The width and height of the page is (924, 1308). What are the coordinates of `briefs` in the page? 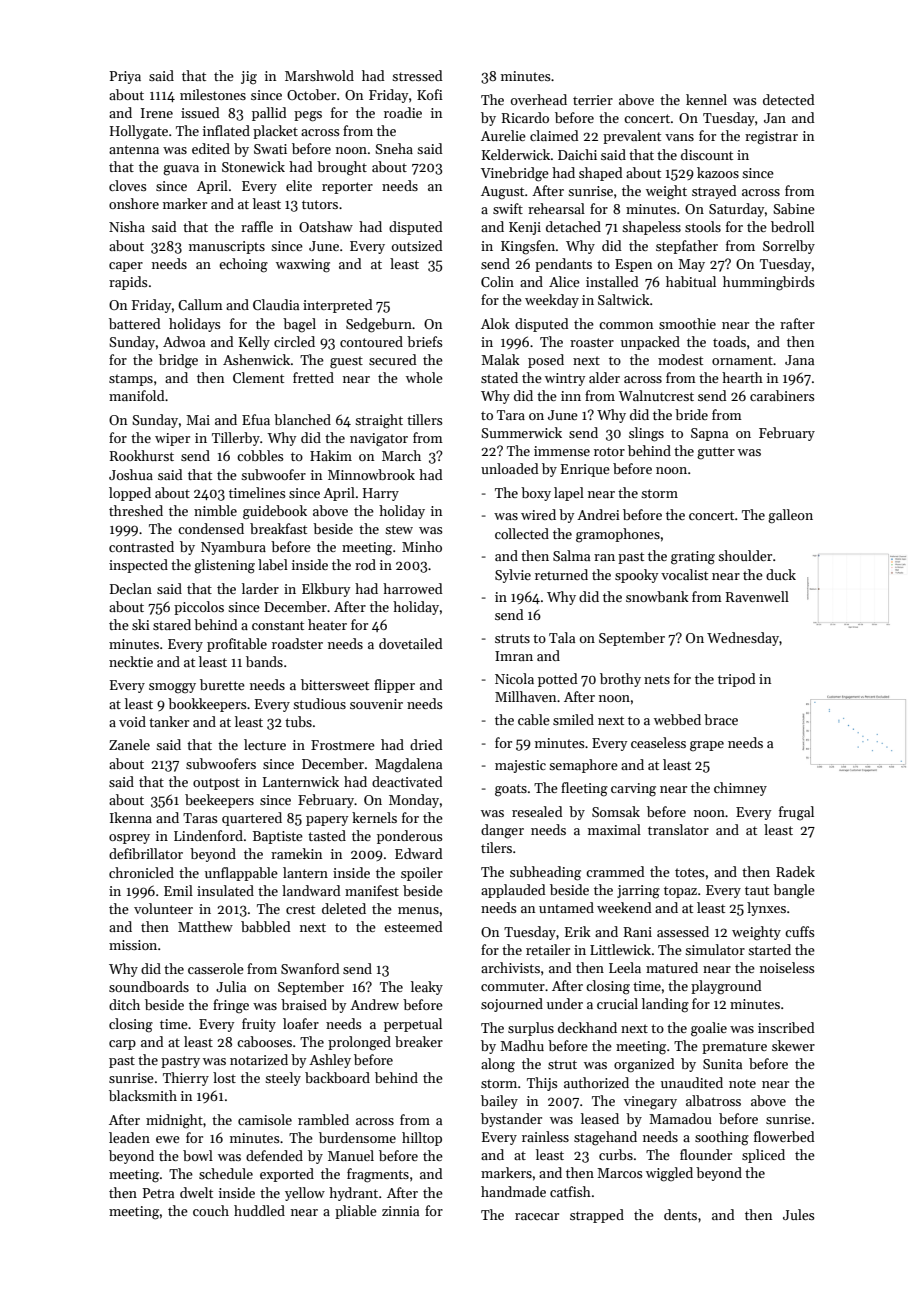 It's located at (425, 341).
